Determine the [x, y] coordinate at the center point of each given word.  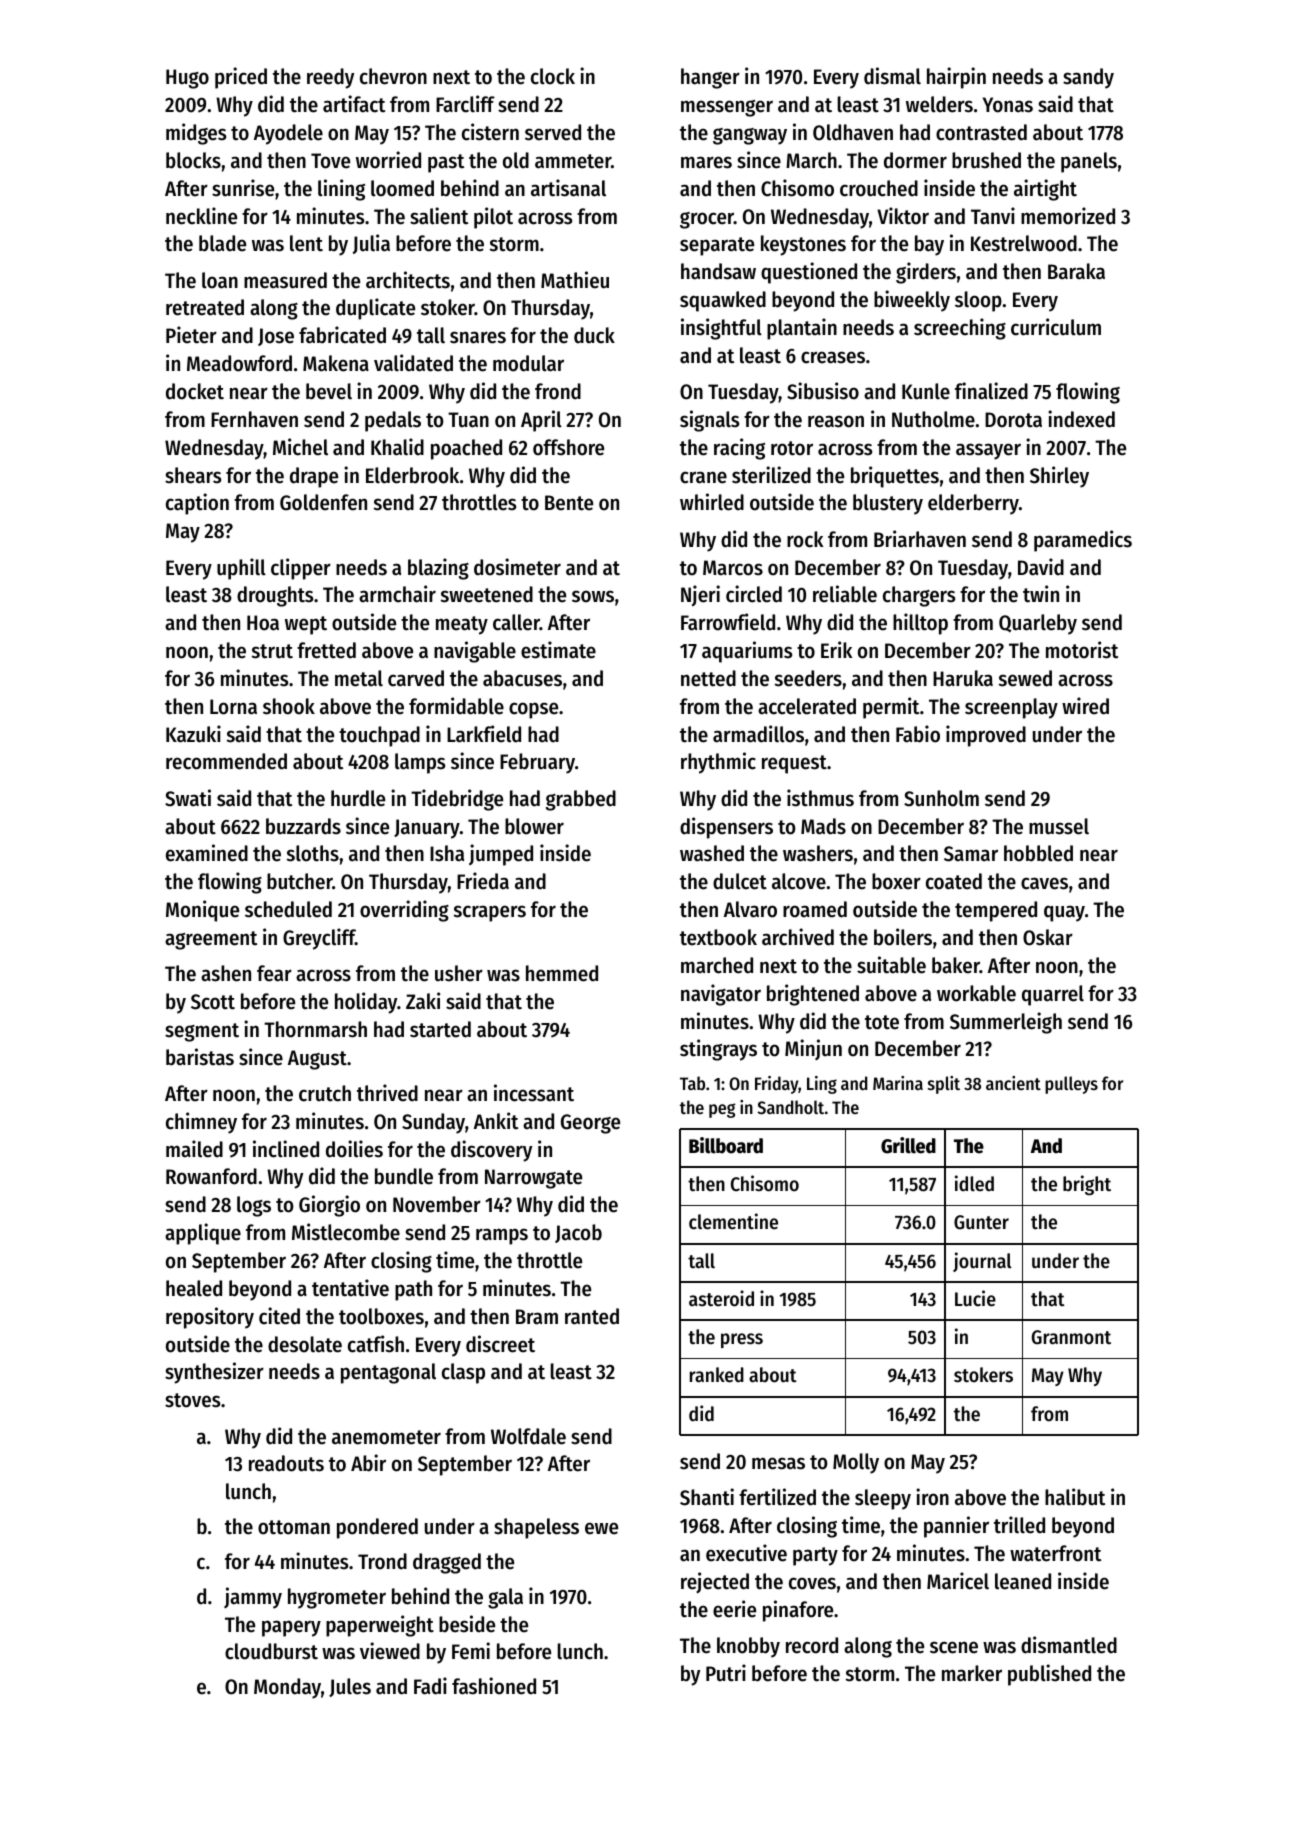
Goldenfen [323, 502]
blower [534, 826]
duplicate [375, 309]
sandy [1088, 78]
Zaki [423, 1001]
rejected [715, 1583]
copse [533, 710]
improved [986, 736]
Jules [350, 1687]
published [1049, 1675]
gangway [750, 136]
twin [1041, 594]
